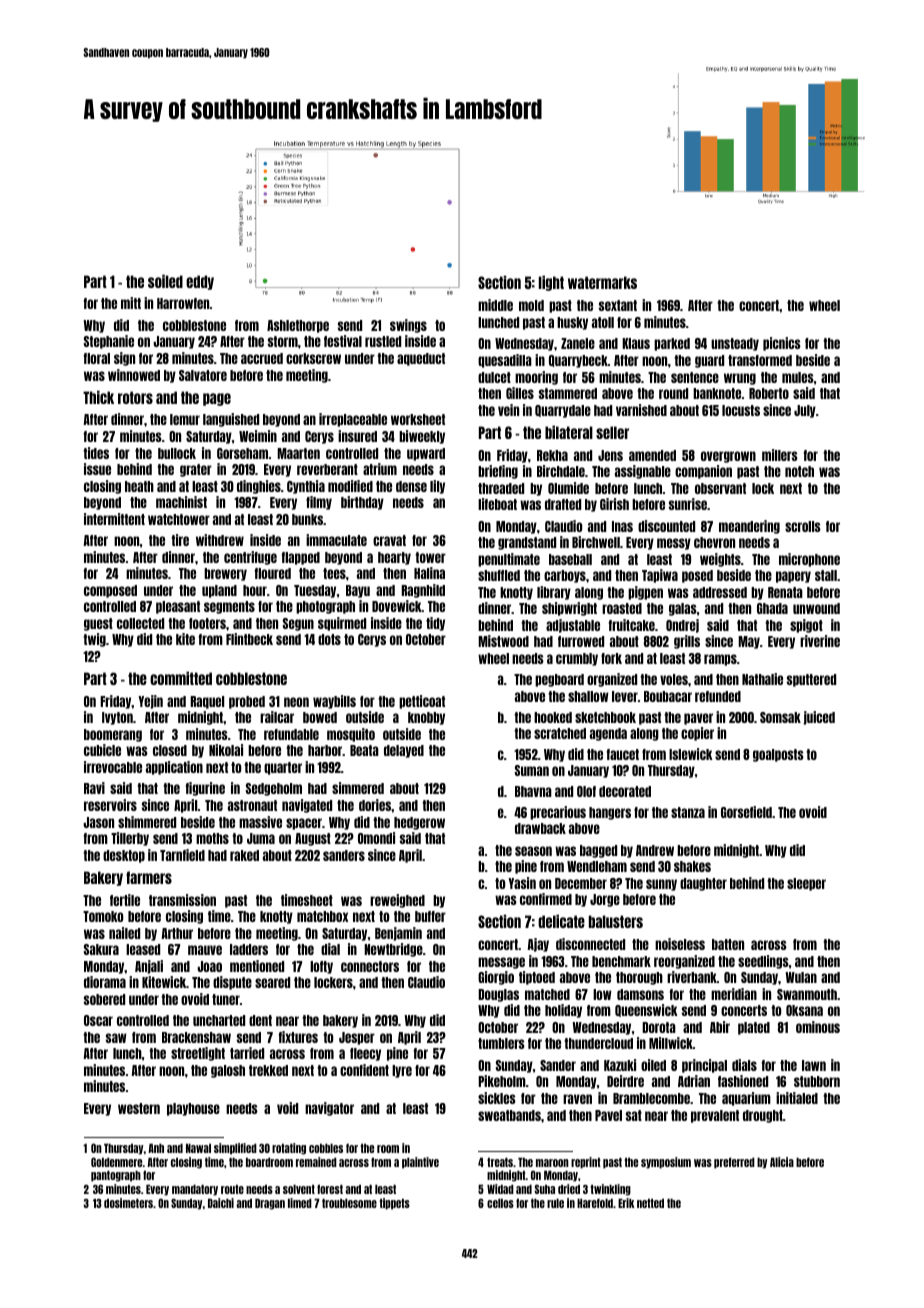 The width and height of the document is (924, 1308). I want to click on sleeper, so click(806, 884).
